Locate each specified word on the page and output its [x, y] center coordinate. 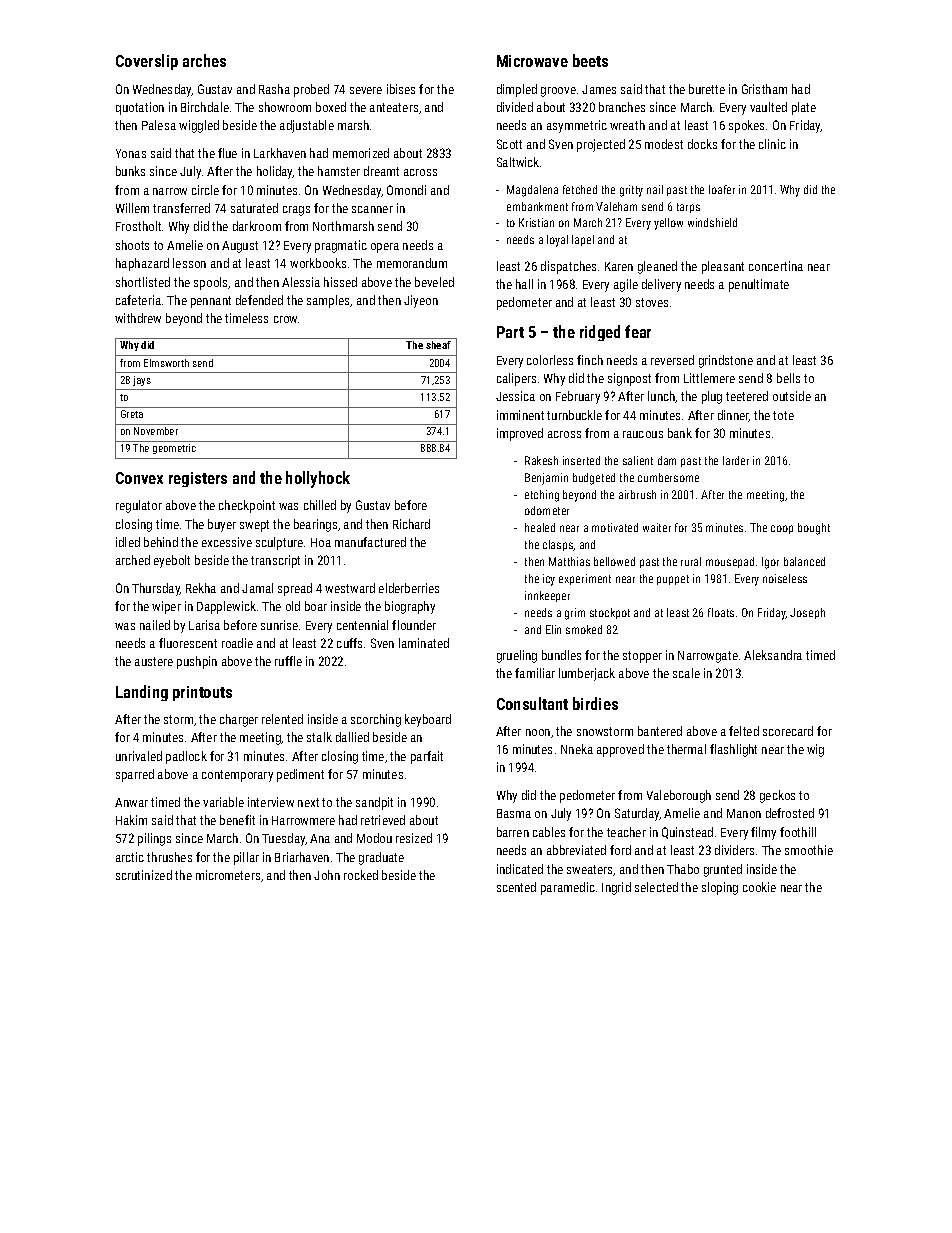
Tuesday [283, 839]
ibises [401, 89]
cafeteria [138, 300]
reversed [672, 360]
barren [513, 832]
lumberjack [587, 674]
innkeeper [547, 596]
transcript [275, 561]
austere [154, 661]
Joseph [807, 613]
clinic [772, 144]
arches [204, 60]
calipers [516, 379]
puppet [673, 580]
